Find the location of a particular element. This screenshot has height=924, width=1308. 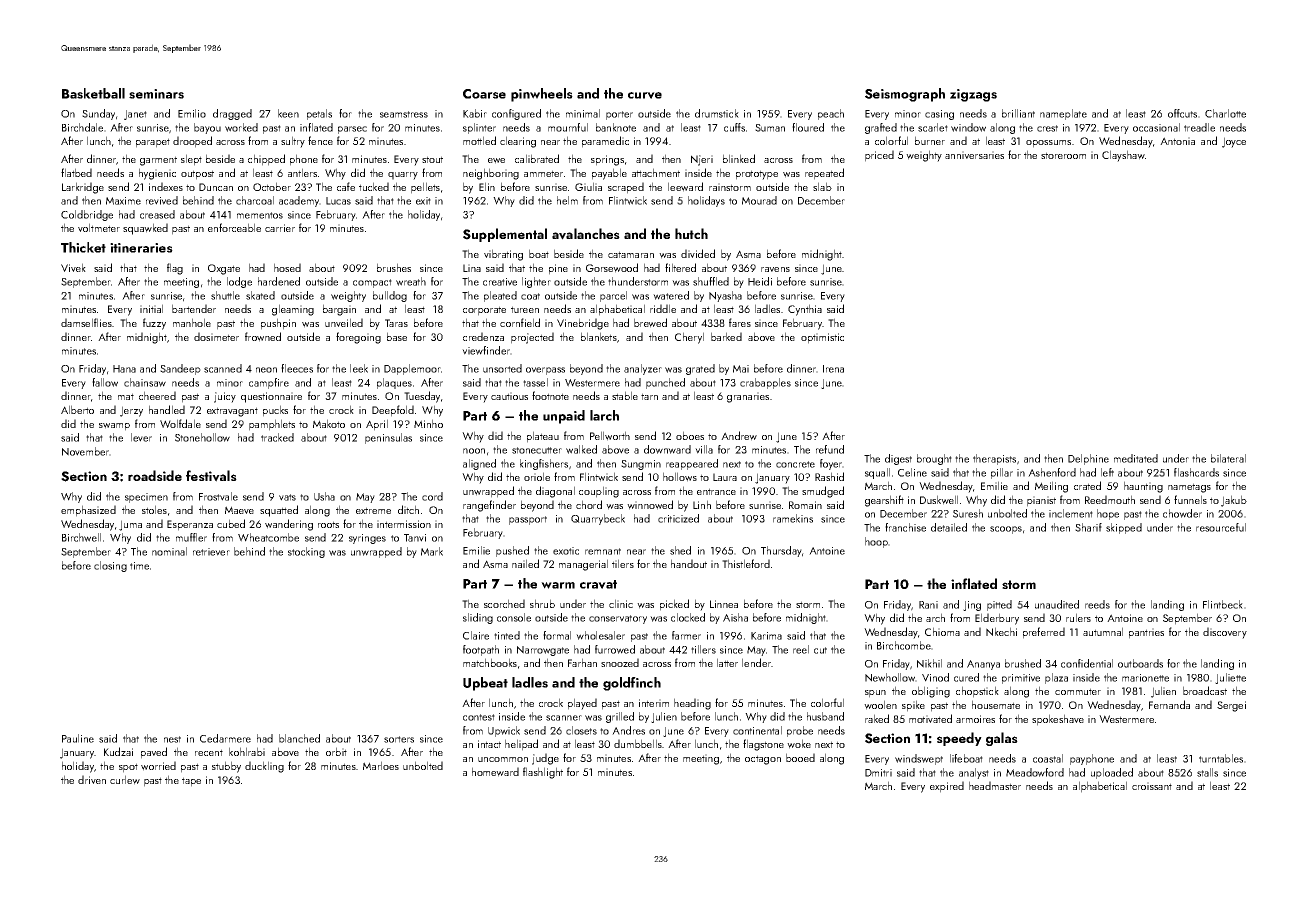

minimal is located at coordinates (583, 113).
